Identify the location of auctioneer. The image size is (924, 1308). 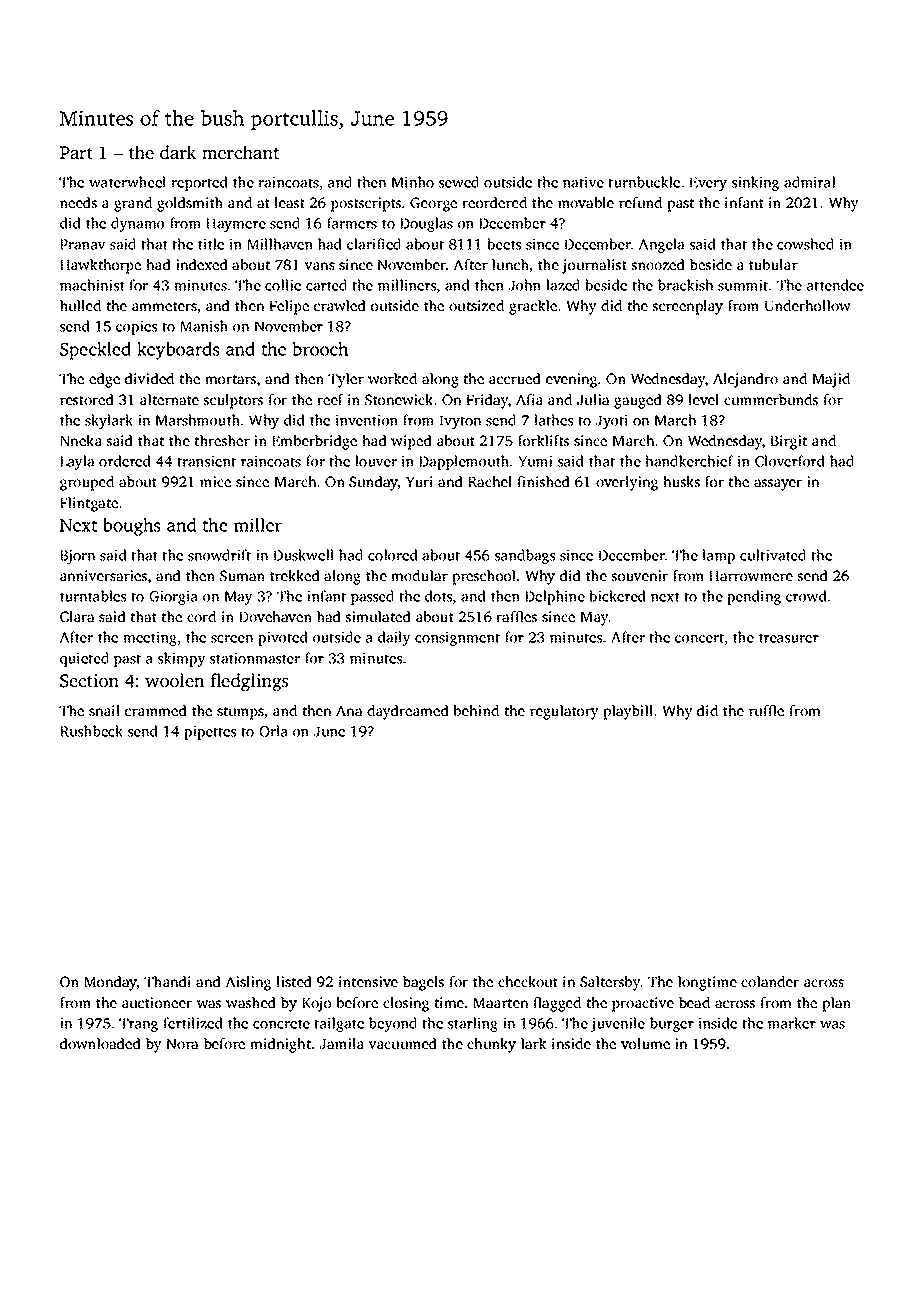
(157, 1002).
